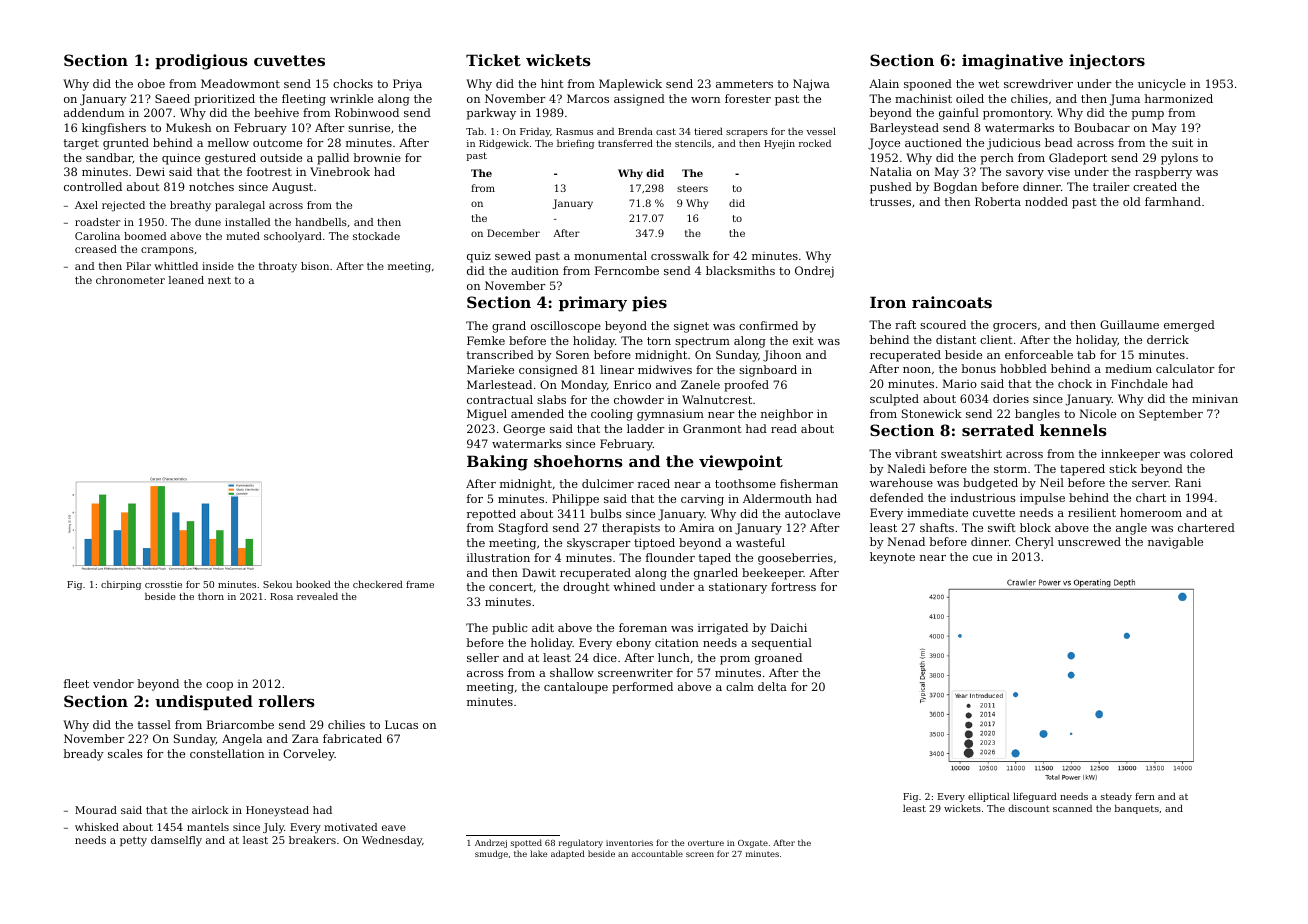  What do you see at coordinates (1012, 62) in the image?
I see `imaginative` at bounding box center [1012, 62].
